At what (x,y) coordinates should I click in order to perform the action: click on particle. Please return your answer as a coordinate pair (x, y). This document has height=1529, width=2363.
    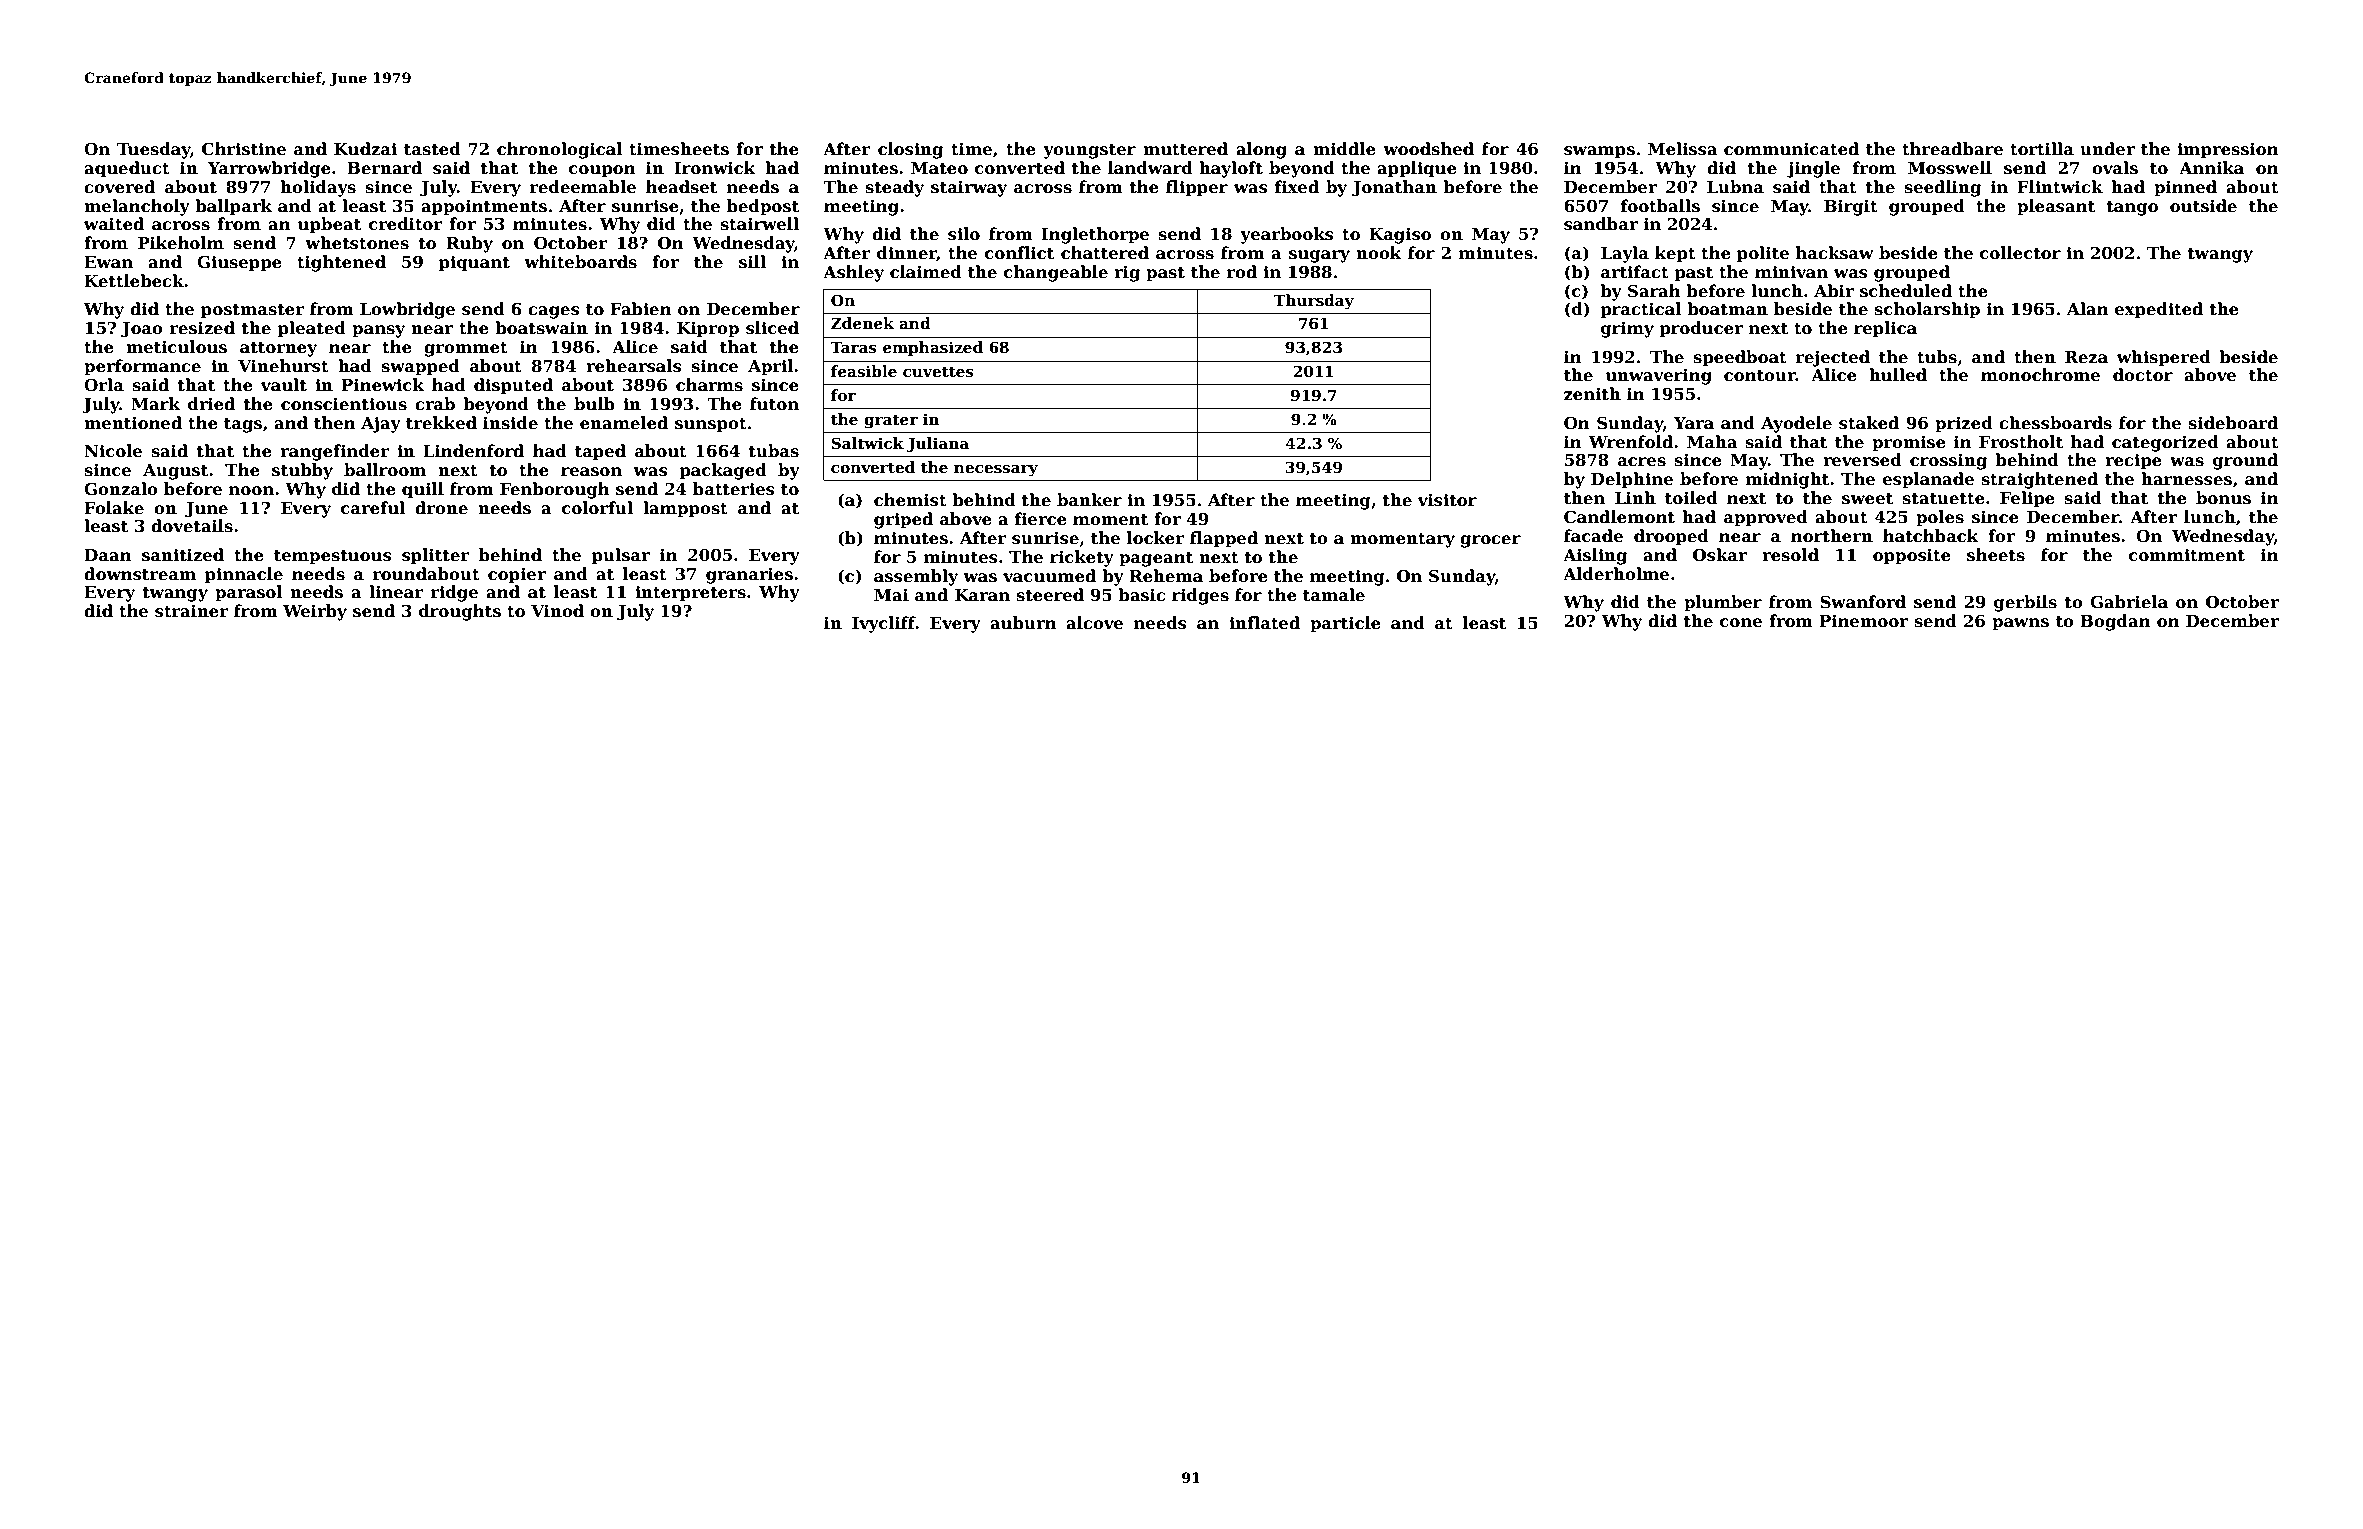
    Looking at the image, I should click on (1345, 624).
